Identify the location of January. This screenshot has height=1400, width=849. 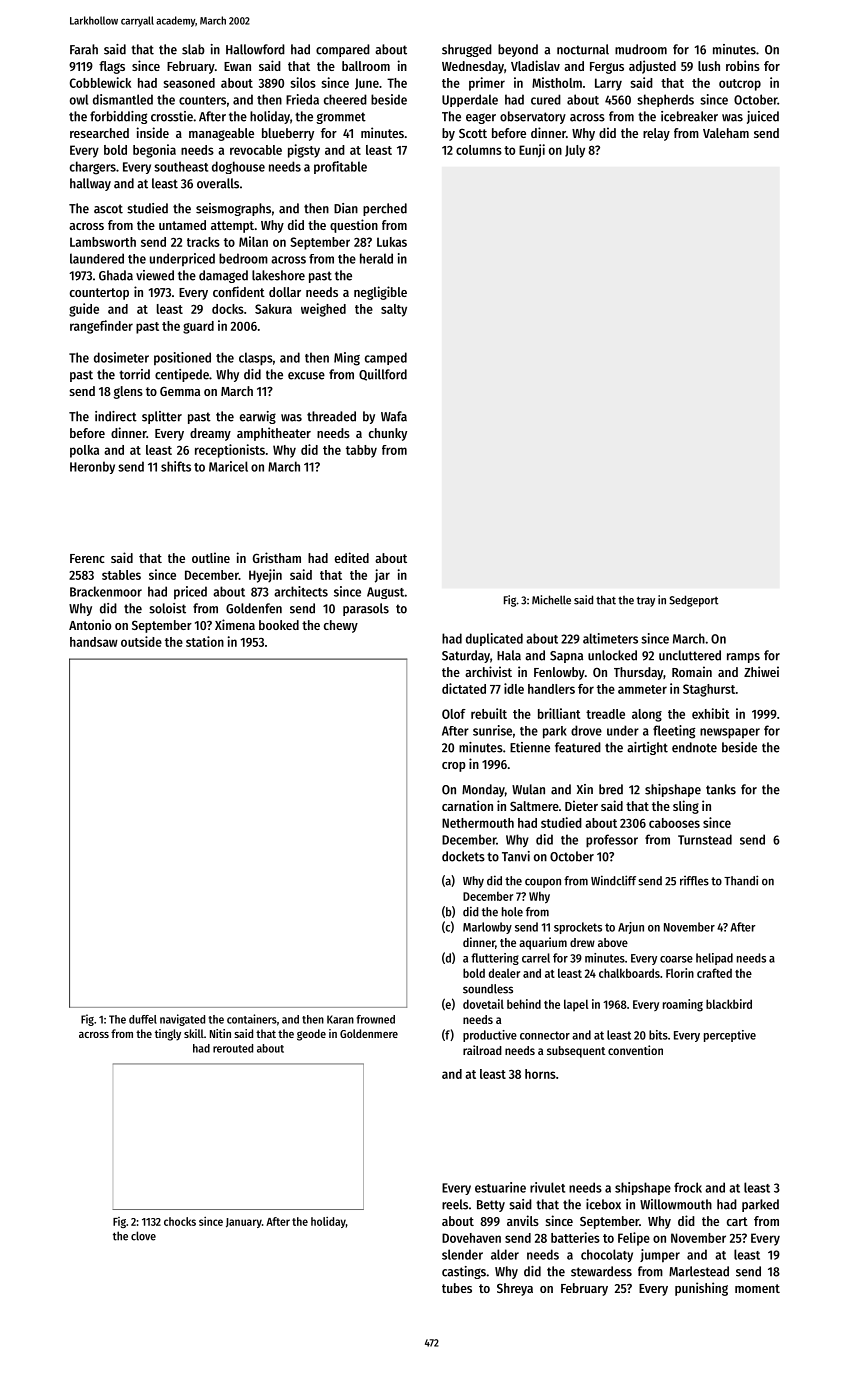
(244, 1223).
